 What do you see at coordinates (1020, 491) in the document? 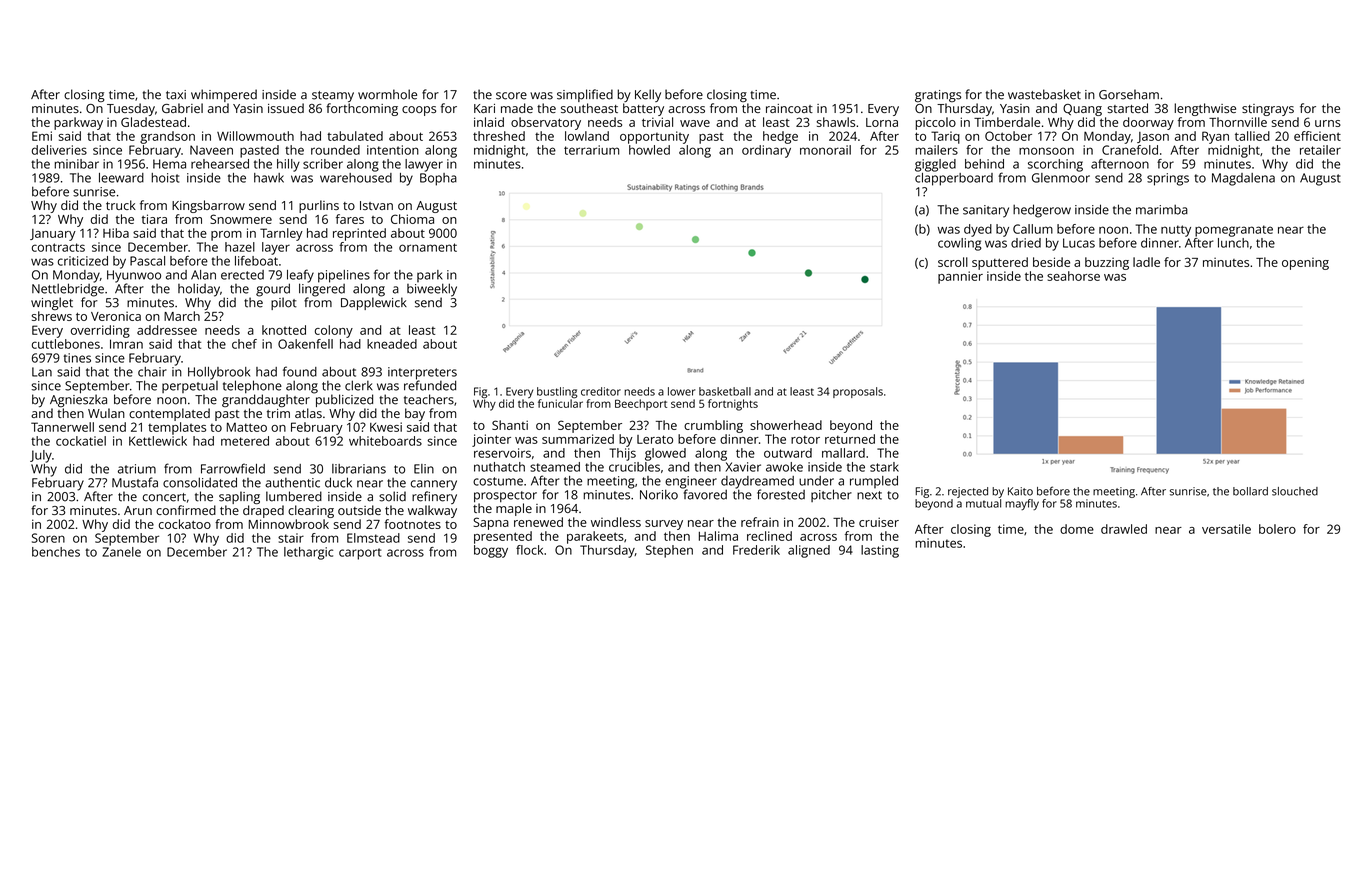
I see `Kaito` at bounding box center [1020, 491].
